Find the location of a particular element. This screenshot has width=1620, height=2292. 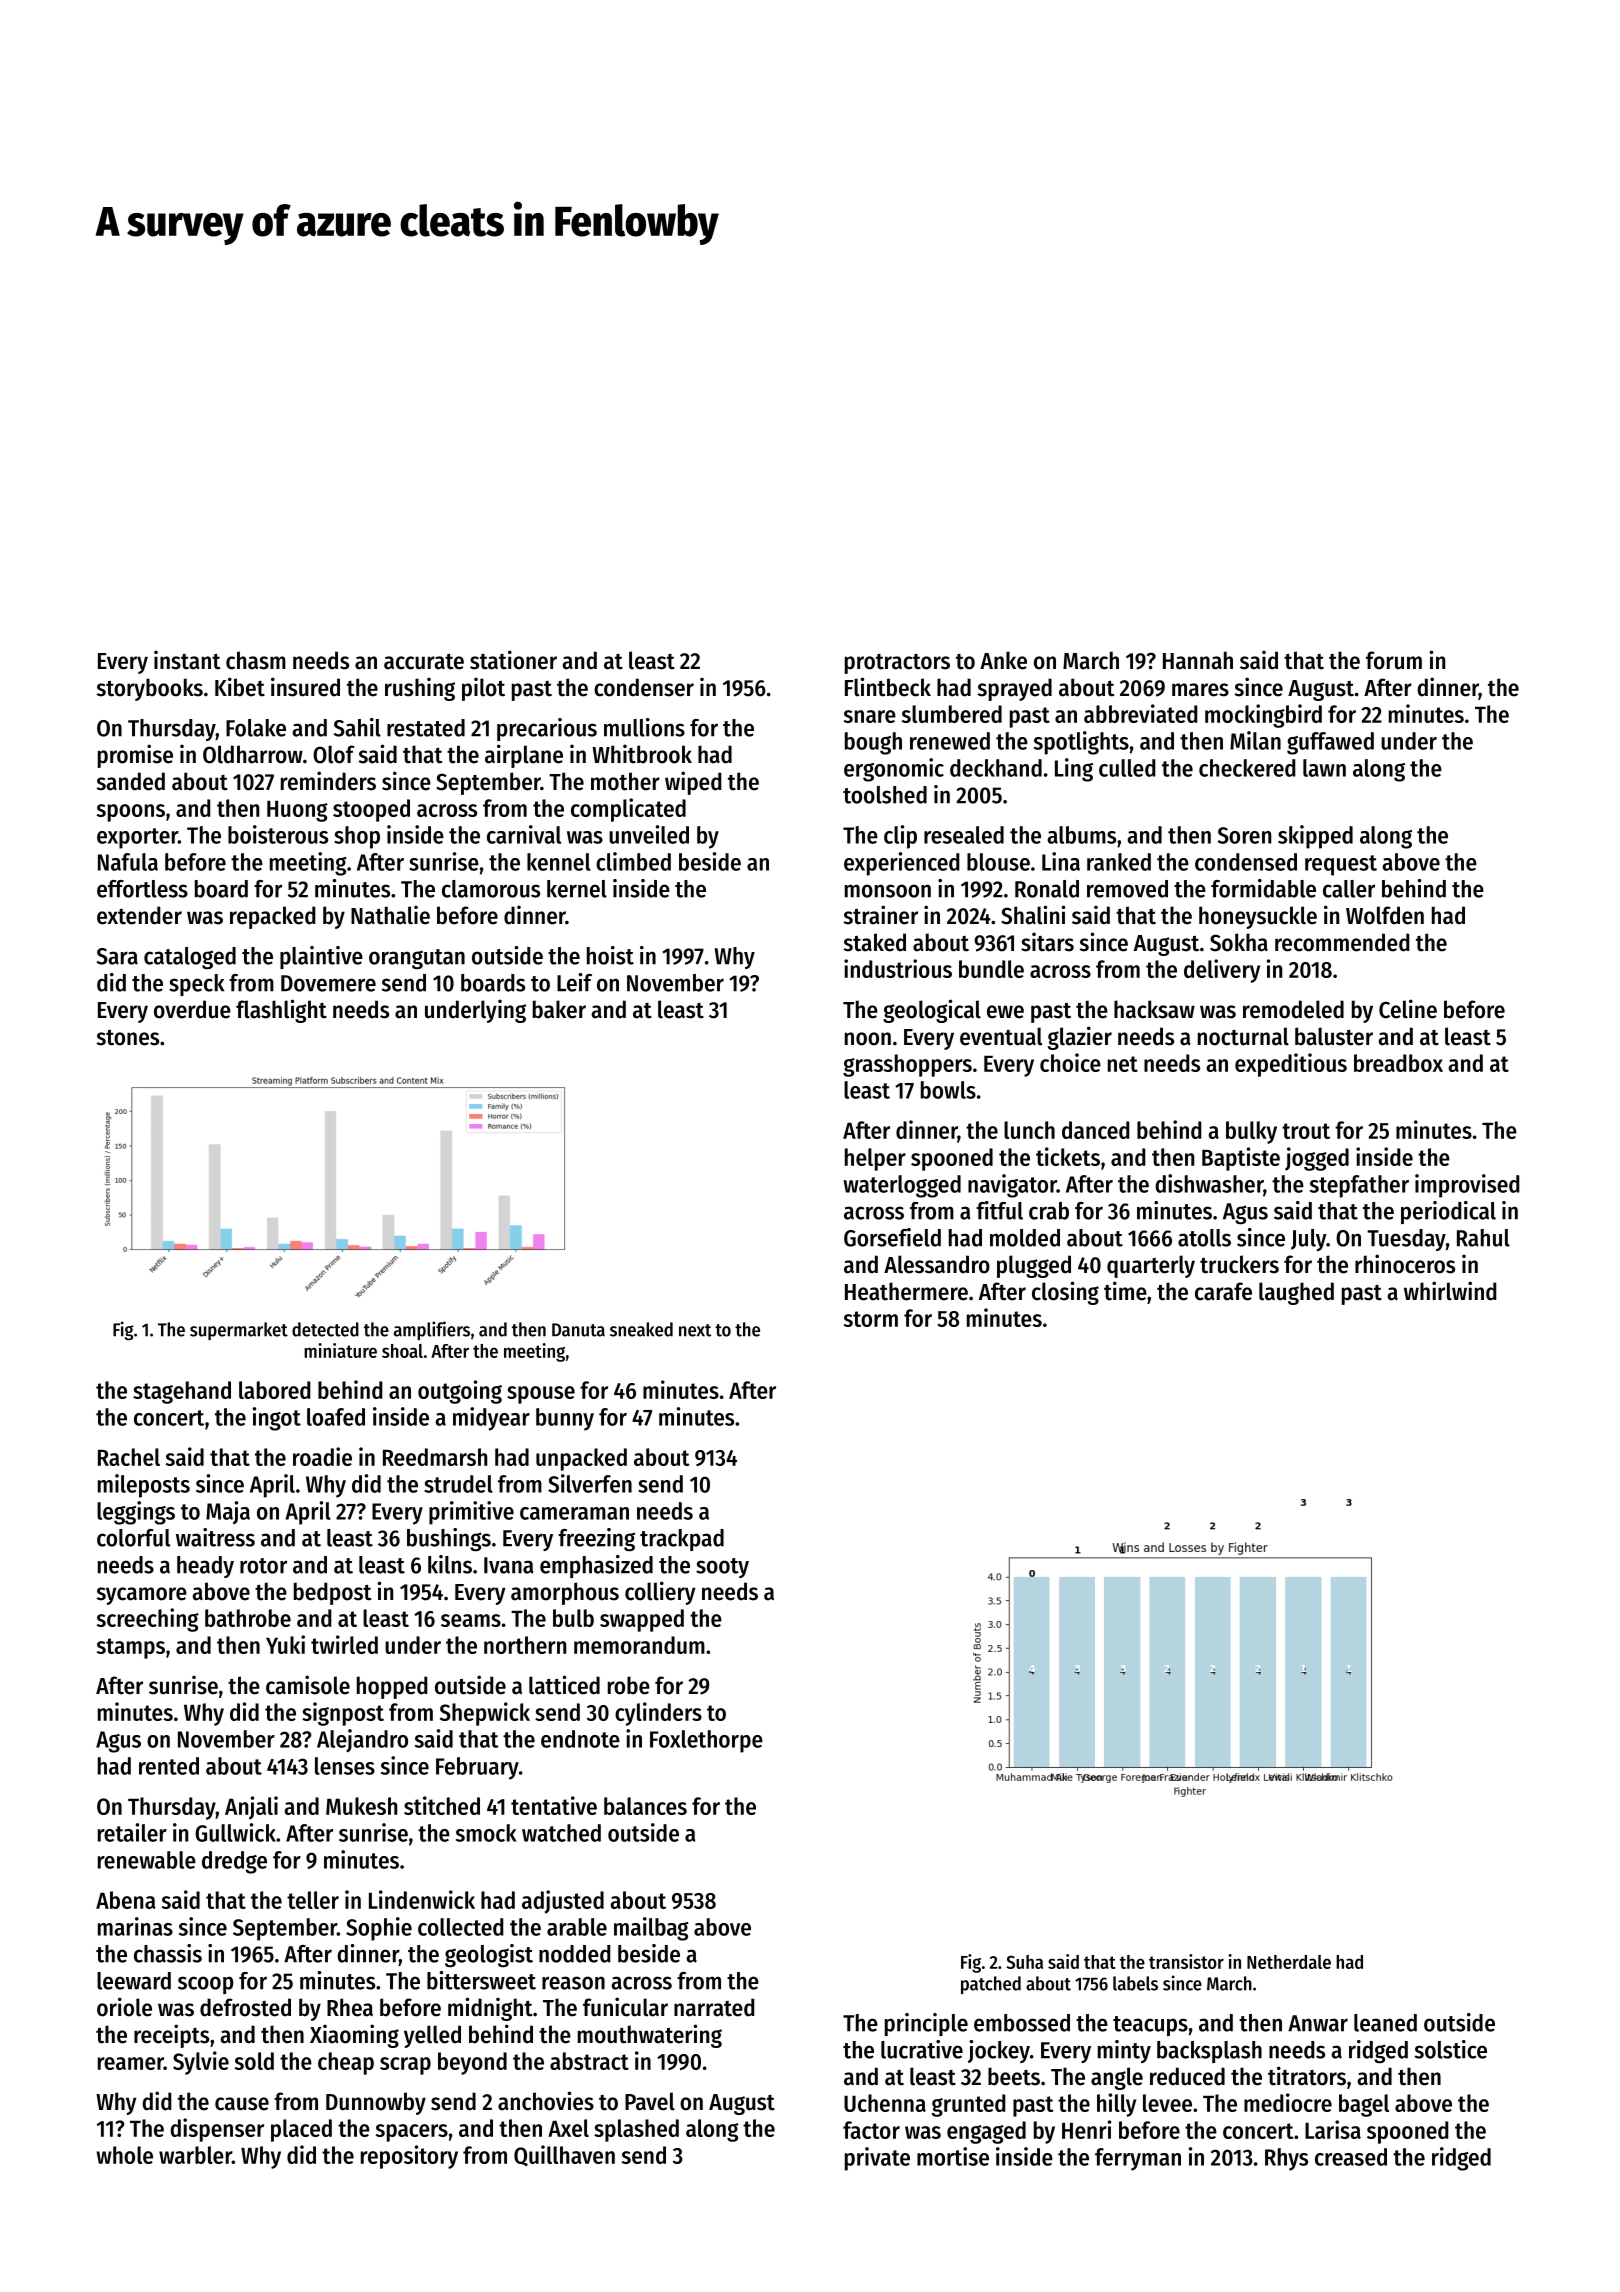

whole is located at coordinates (124, 2155).
